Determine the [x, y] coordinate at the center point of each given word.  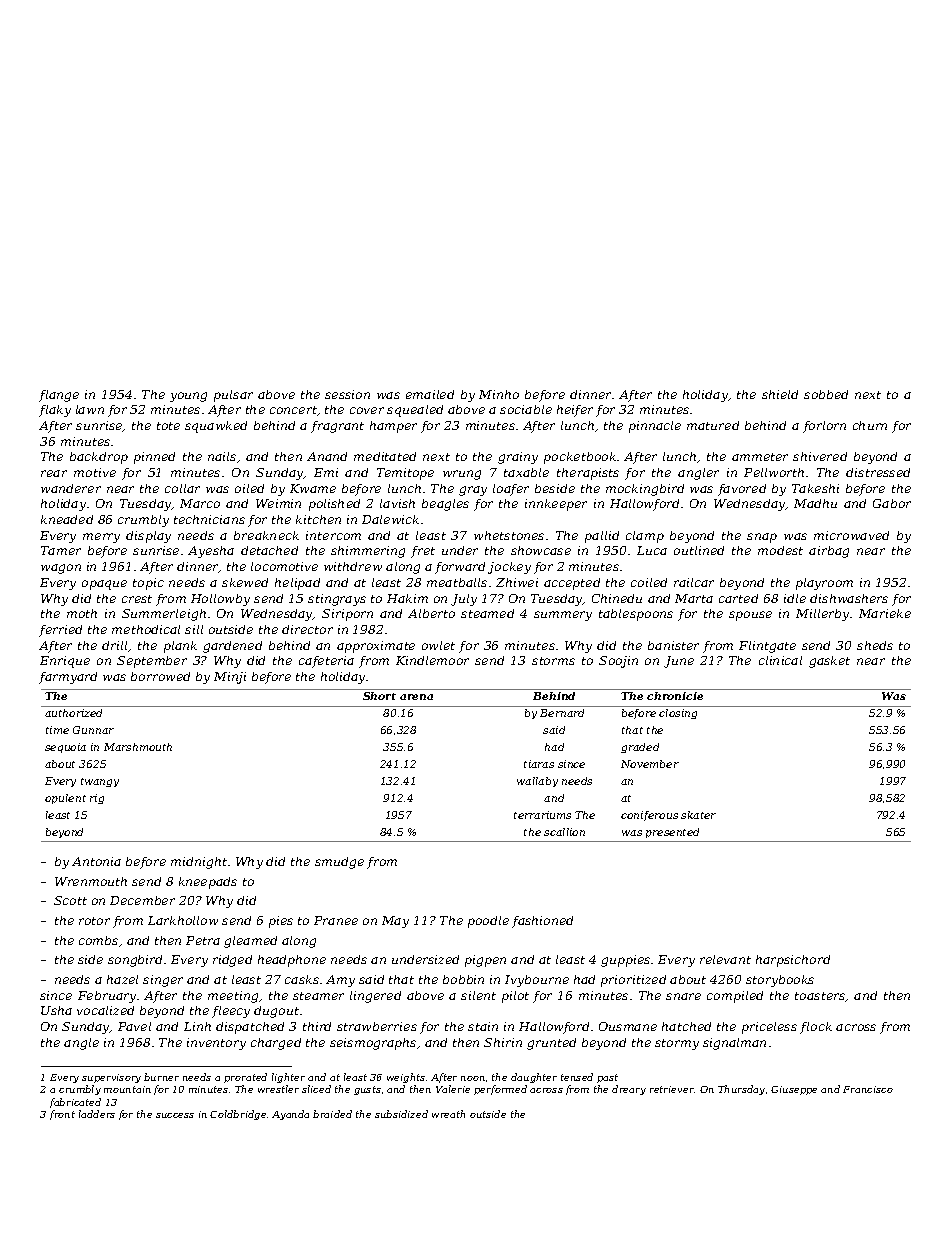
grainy [518, 458]
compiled [735, 997]
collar [182, 488]
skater [698, 815]
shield [780, 394]
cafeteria [326, 662]
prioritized [633, 981]
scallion [564, 832]
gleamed [250, 942]
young [188, 397]
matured [713, 425]
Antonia [96, 861]
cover [367, 410]
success [175, 1115]
